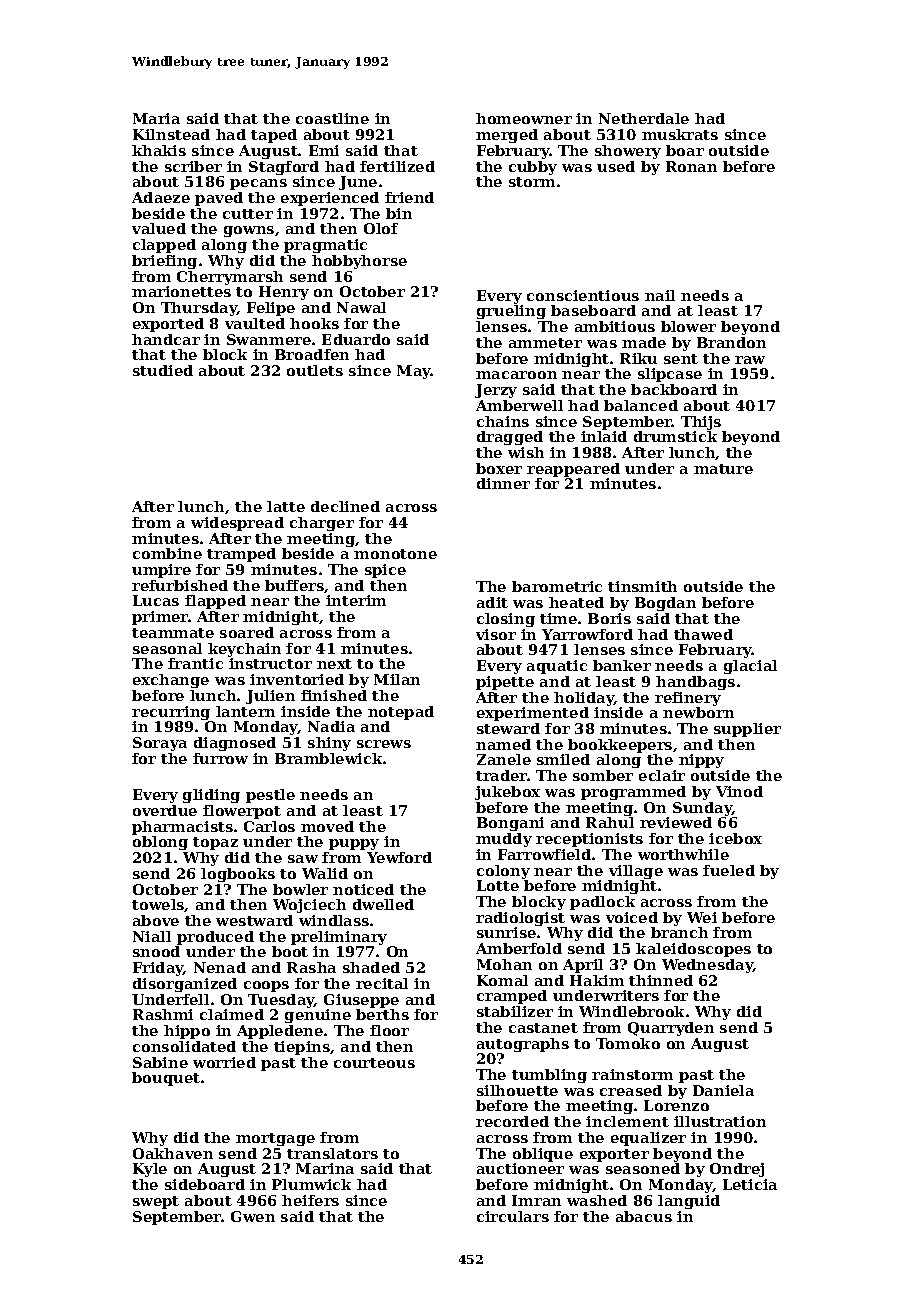 Image resolution: width=916 pixels, height=1302 pixels. What do you see at coordinates (374, 1063) in the page?
I see `courteous` at bounding box center [374, 1063].
